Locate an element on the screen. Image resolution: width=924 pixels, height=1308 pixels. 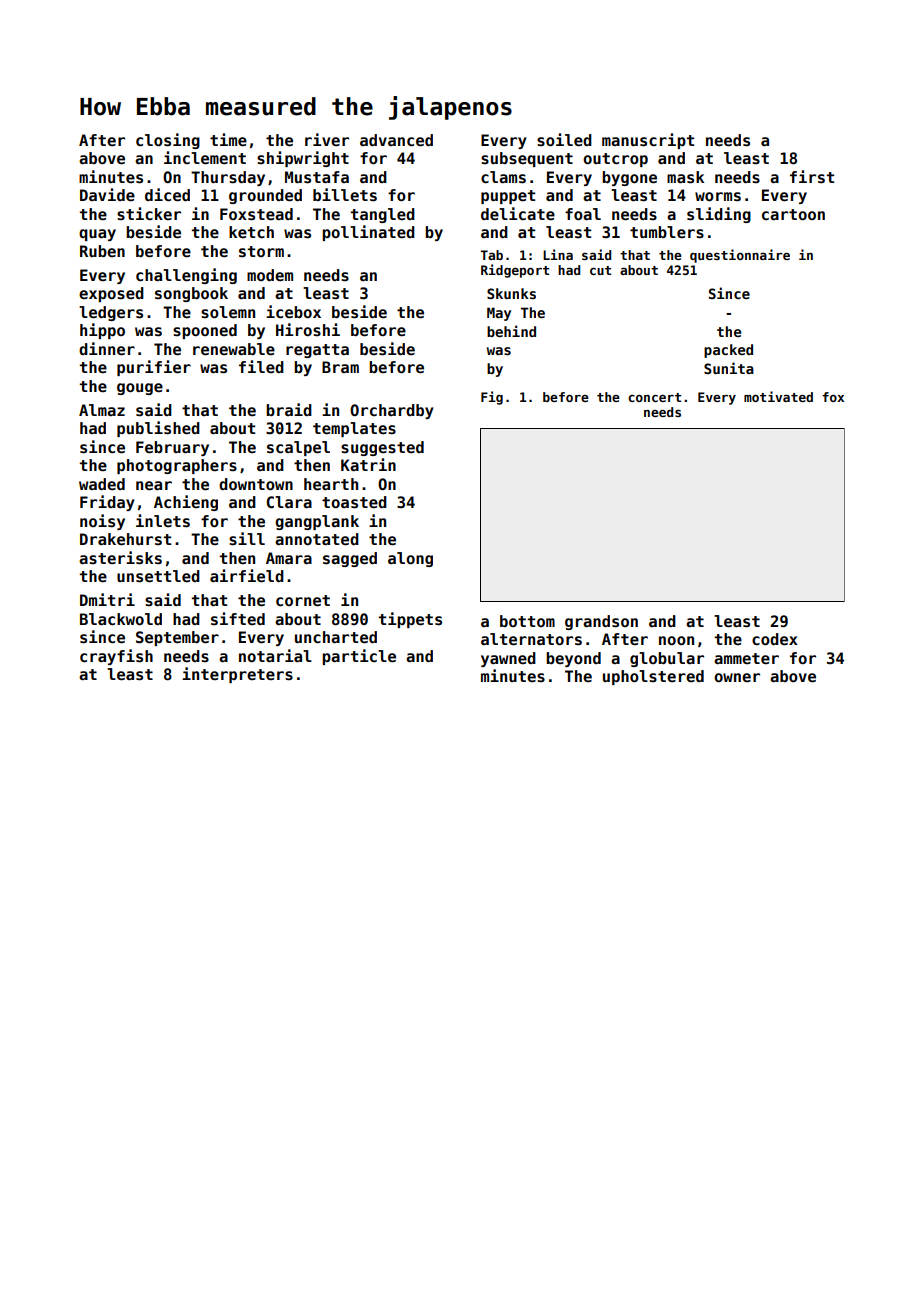
codex is located at coordinates (775, 639).
